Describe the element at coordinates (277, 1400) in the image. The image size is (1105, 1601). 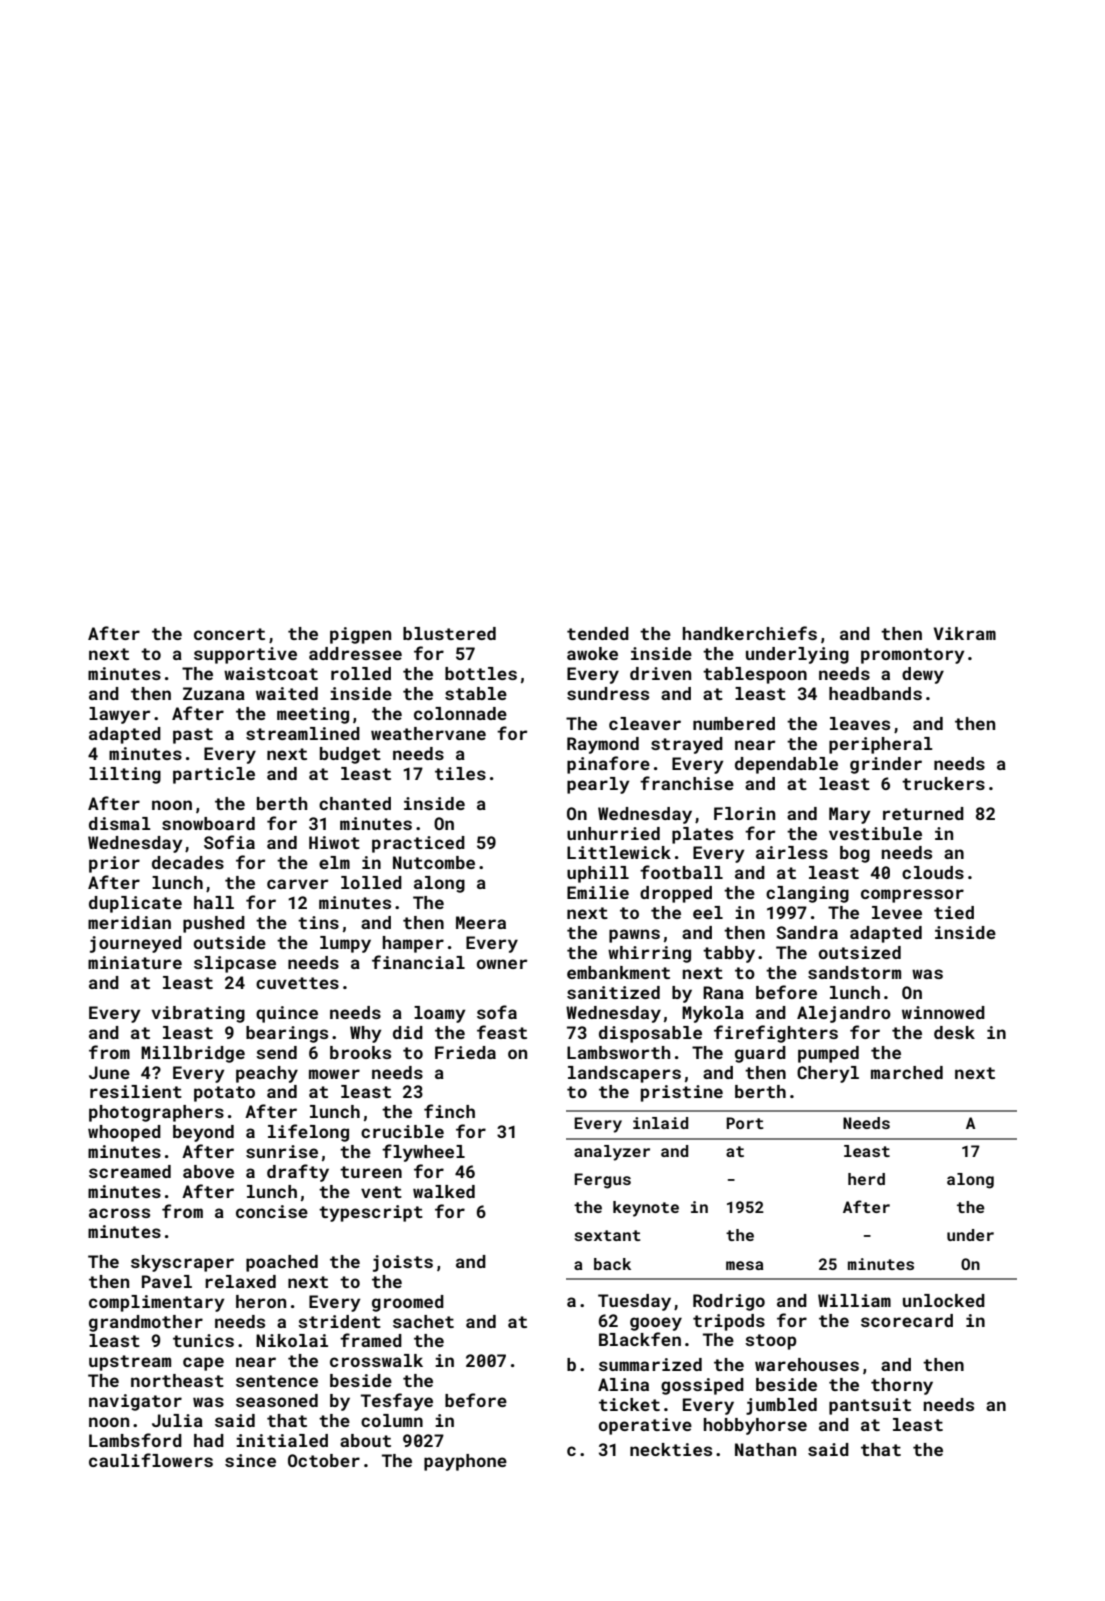
I see `seasoned` at that location.
